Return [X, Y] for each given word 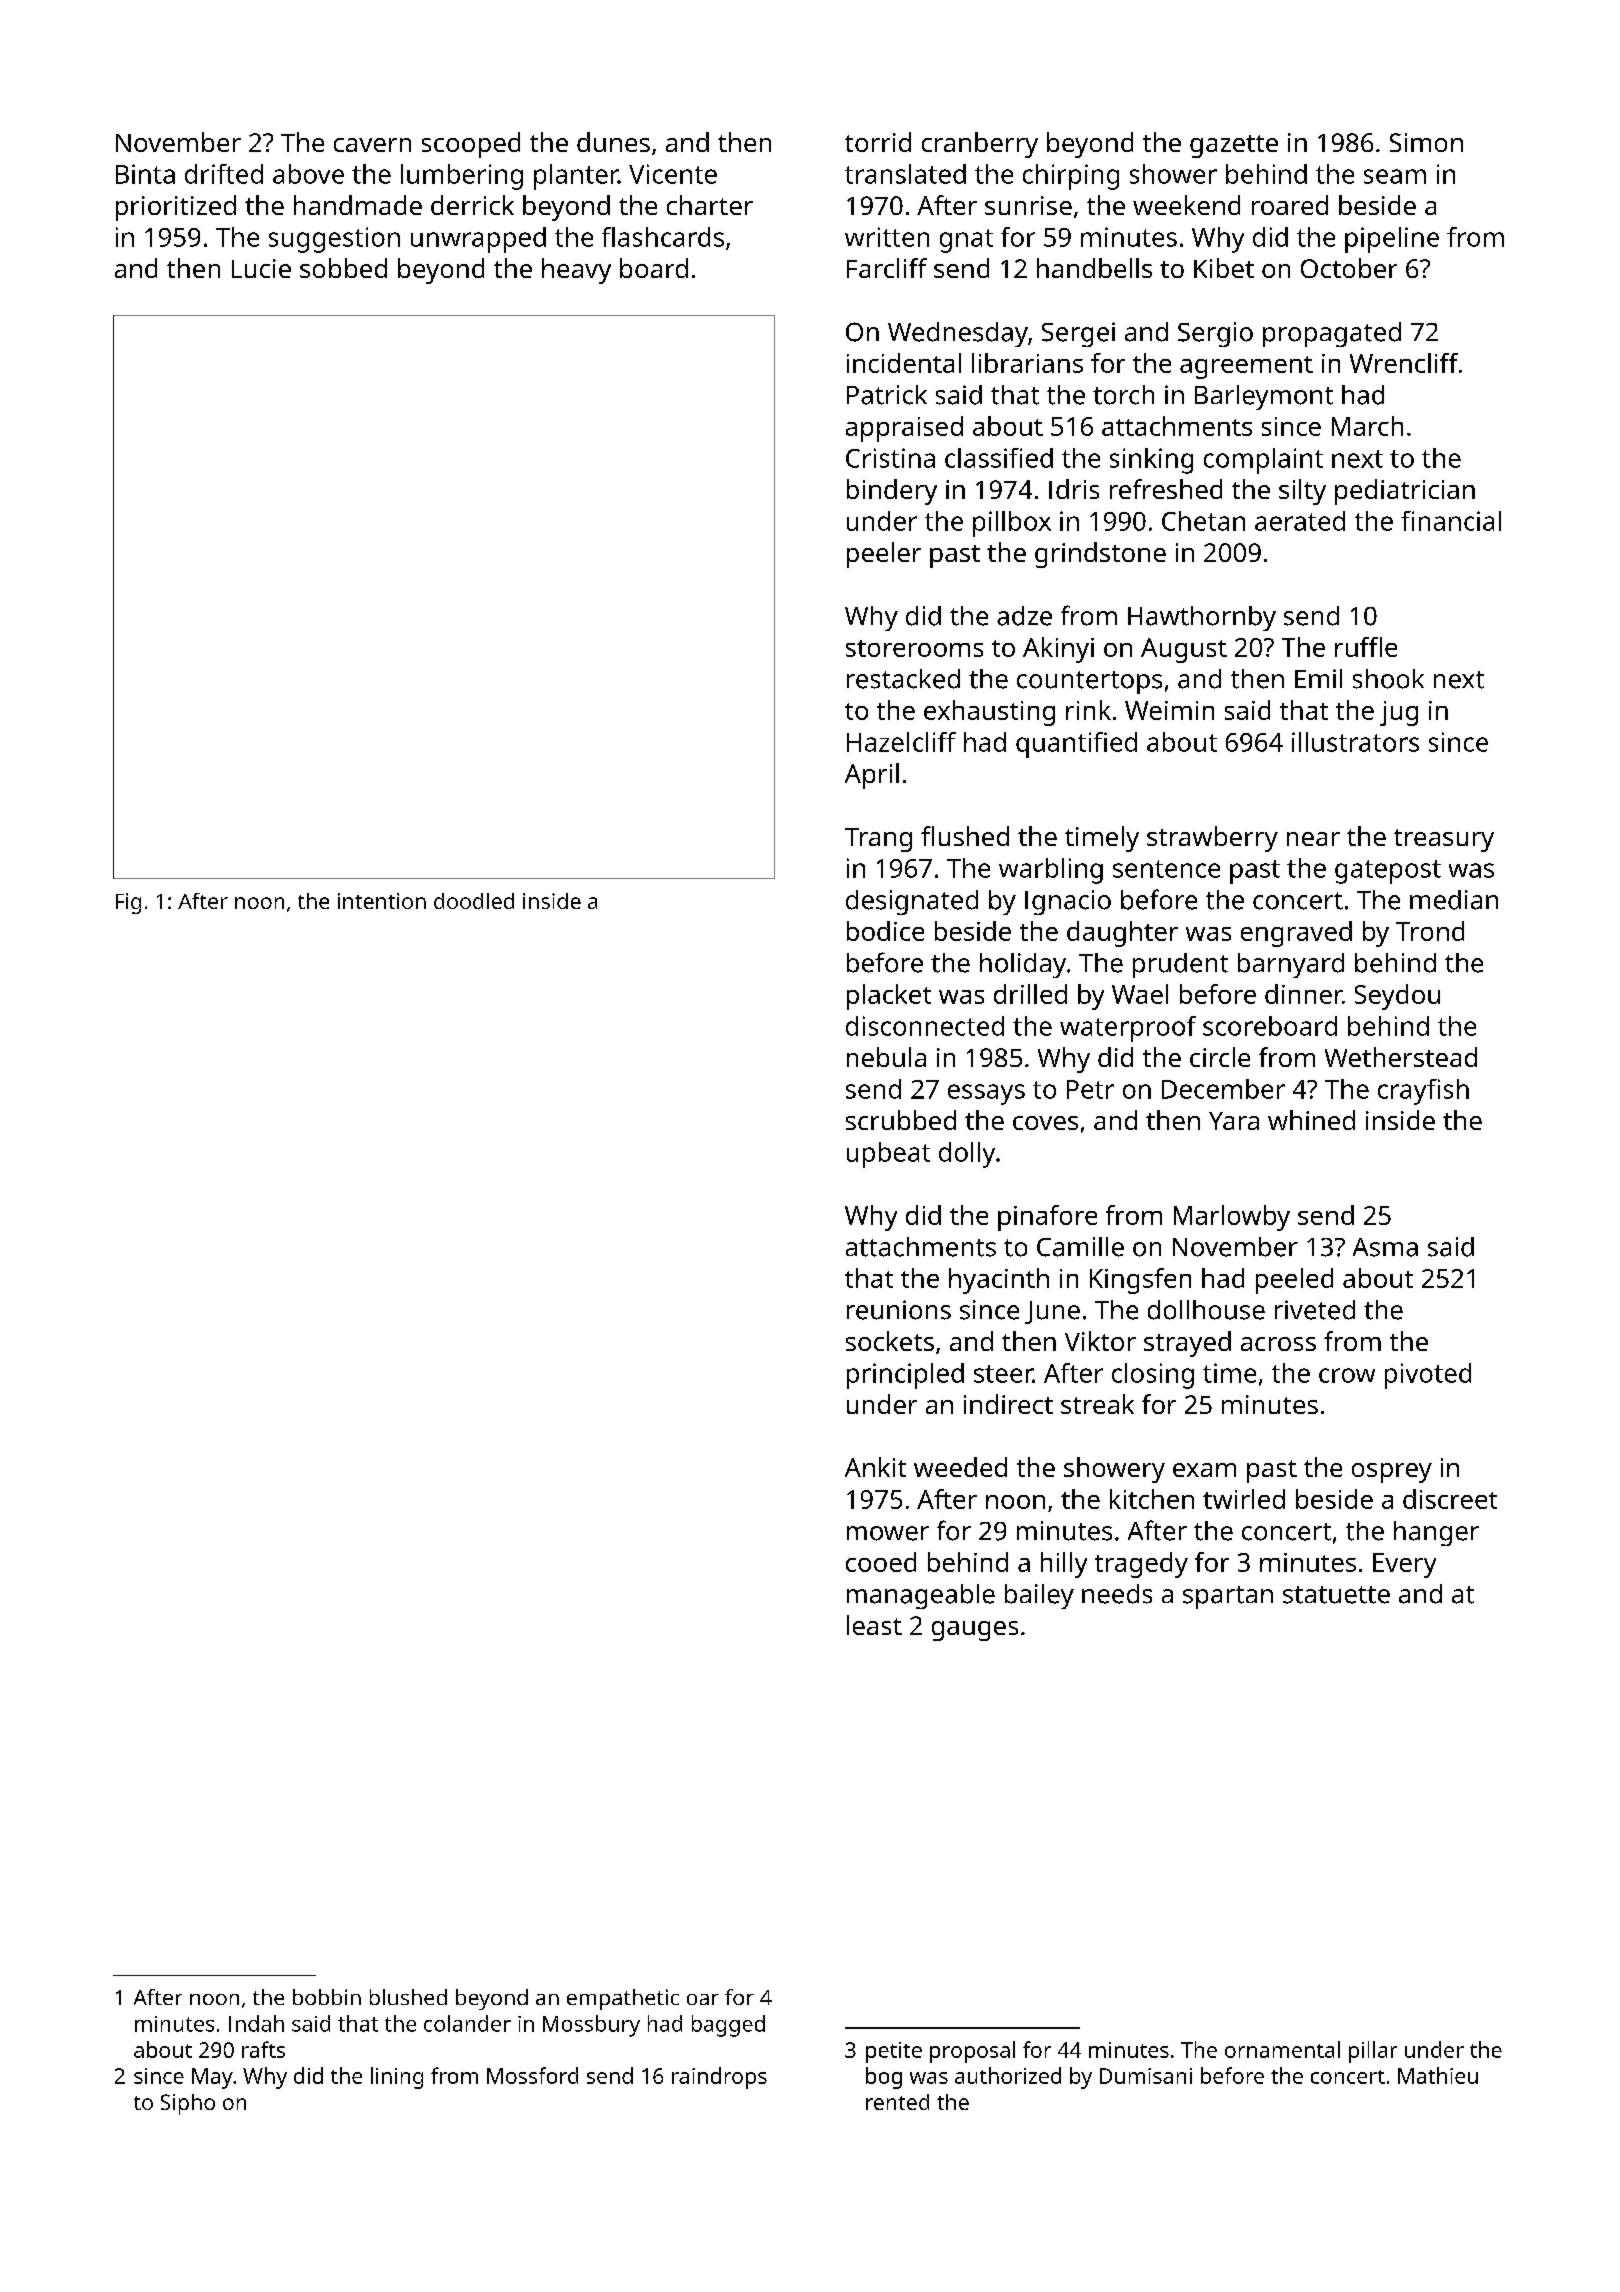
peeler [884, 555]
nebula [886, 1057]
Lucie [261, 268]
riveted [1315, 1310]
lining [397, 2078]
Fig [128, 903]
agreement [1246, 367]
